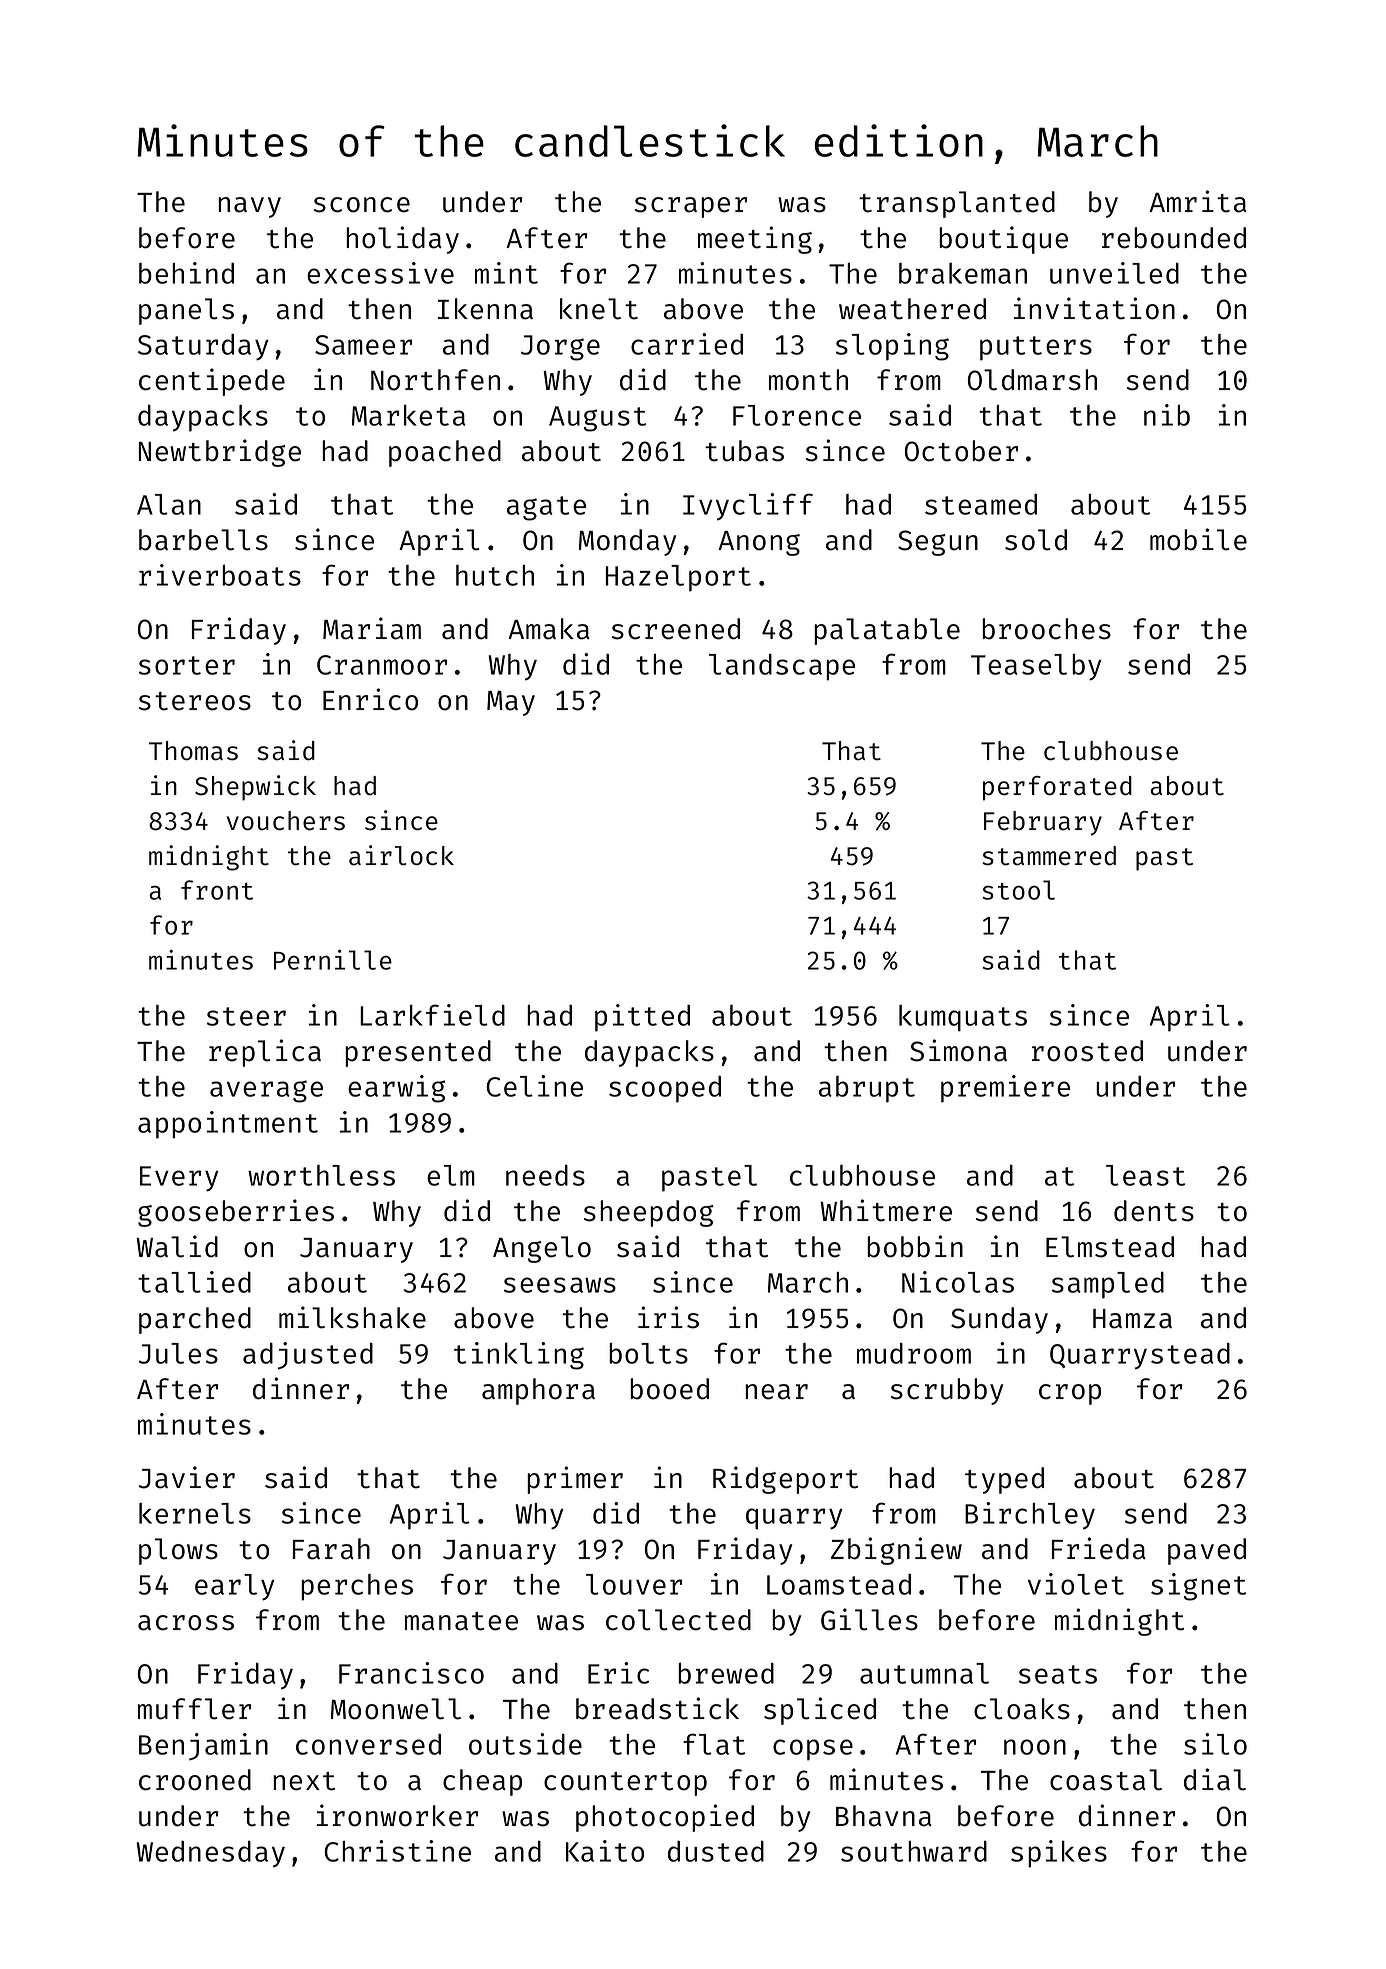 Image resolution: width=1386 pixels, height=1969 pixels. Describe the element at coordinates (716, 1851) in the image. I see `dusted` at that location.
